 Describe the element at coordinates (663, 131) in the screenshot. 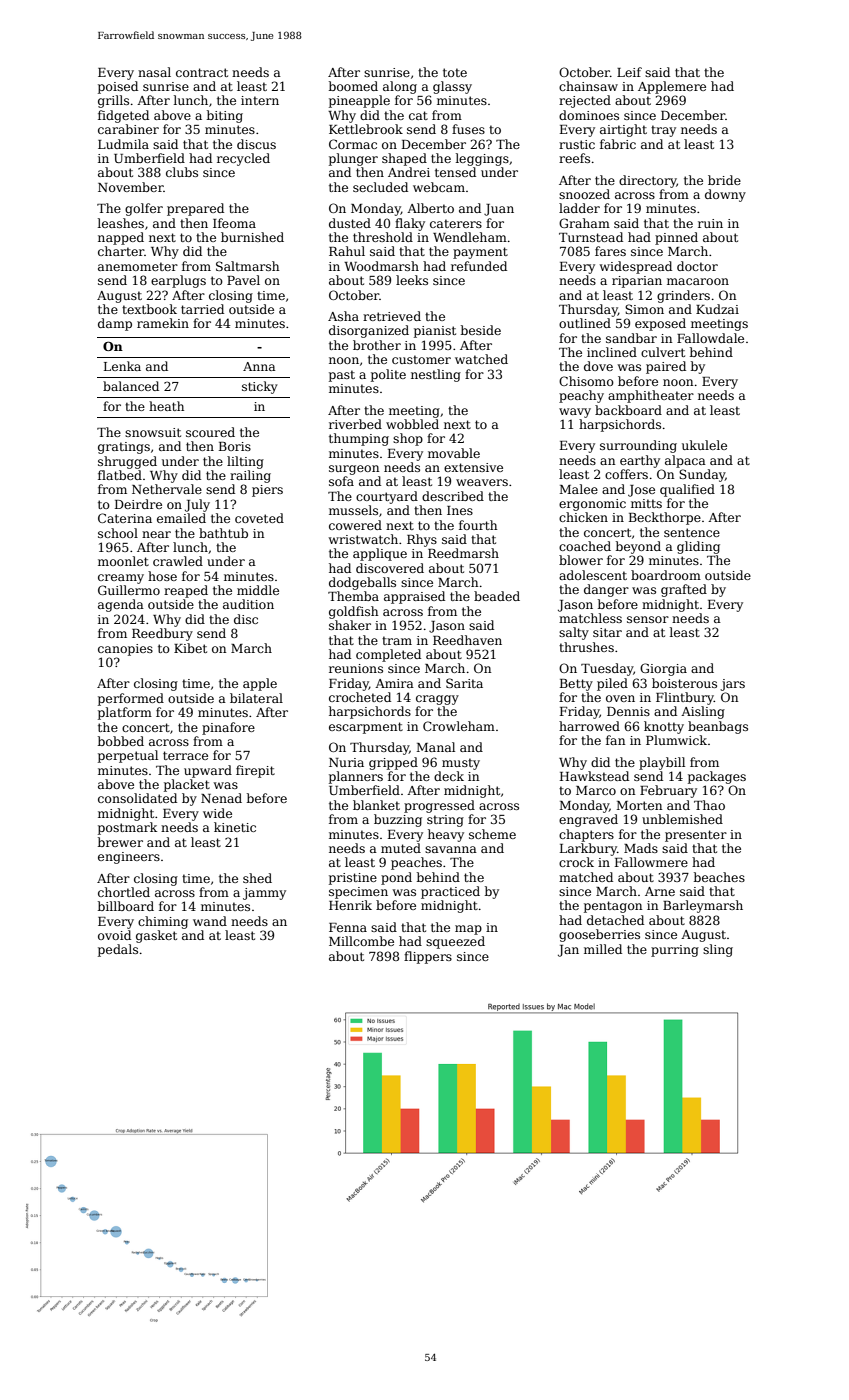

I see `tray` at that location.
